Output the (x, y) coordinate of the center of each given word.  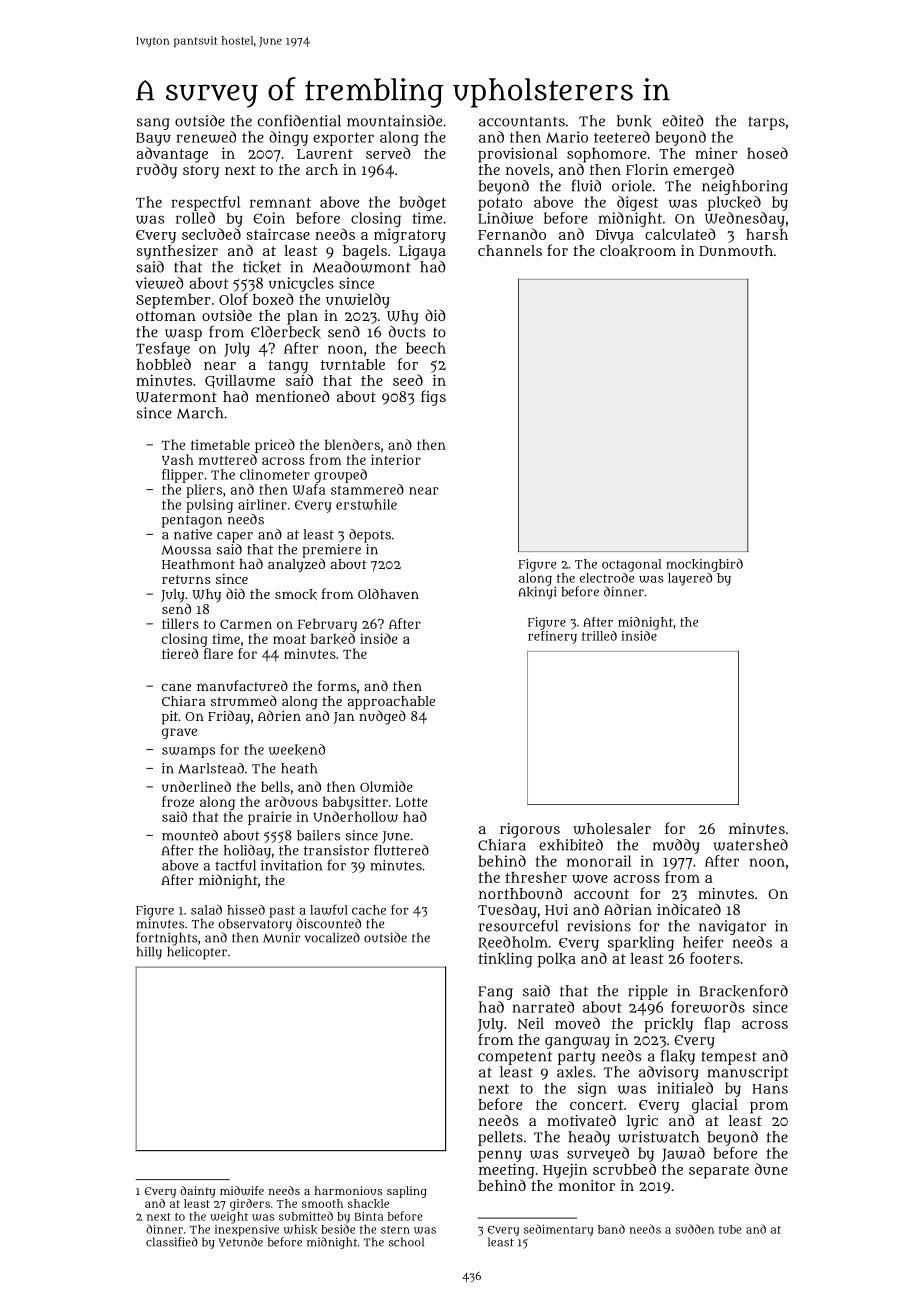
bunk (634, 121)
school (406, 1242)
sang (153, 124)
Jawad (683, 1154)
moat (289, 639)
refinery (552, 637)
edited (683, 121)
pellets (500, 1138)
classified (172, 1242)
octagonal (632, 565)
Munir (281, 938)
